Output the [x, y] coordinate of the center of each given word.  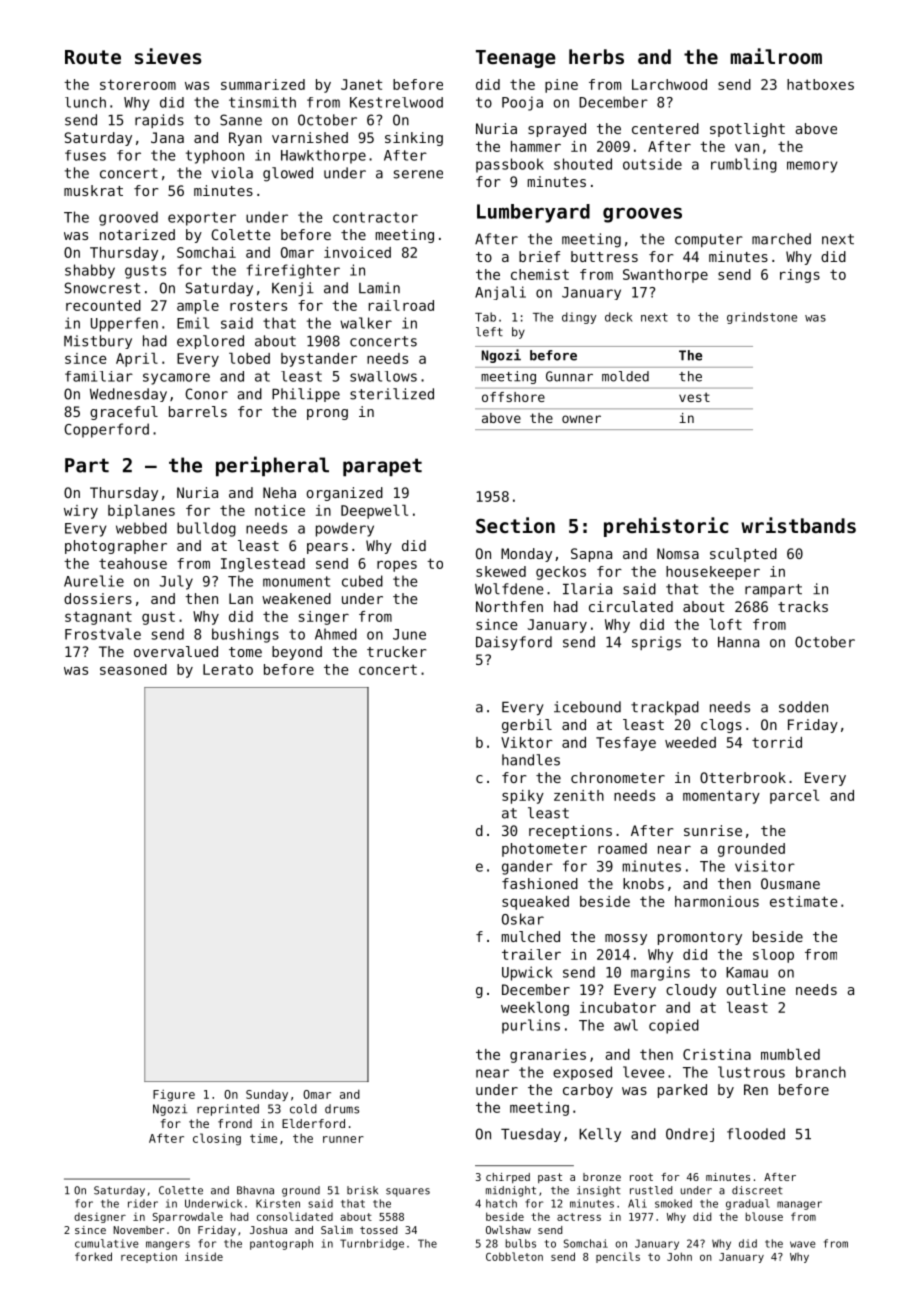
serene [418, 174]
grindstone [762, 318]
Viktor [527, 742]
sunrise [713, 830]
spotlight [747, 130]
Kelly [600, 1135]
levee [644, 1072]
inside [204, 1256]
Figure [174, 1096]
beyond [297, 653]
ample [198, 307]
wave [803, 1244]
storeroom [138, 84]
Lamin [379, 288]
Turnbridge [372, 1244]
